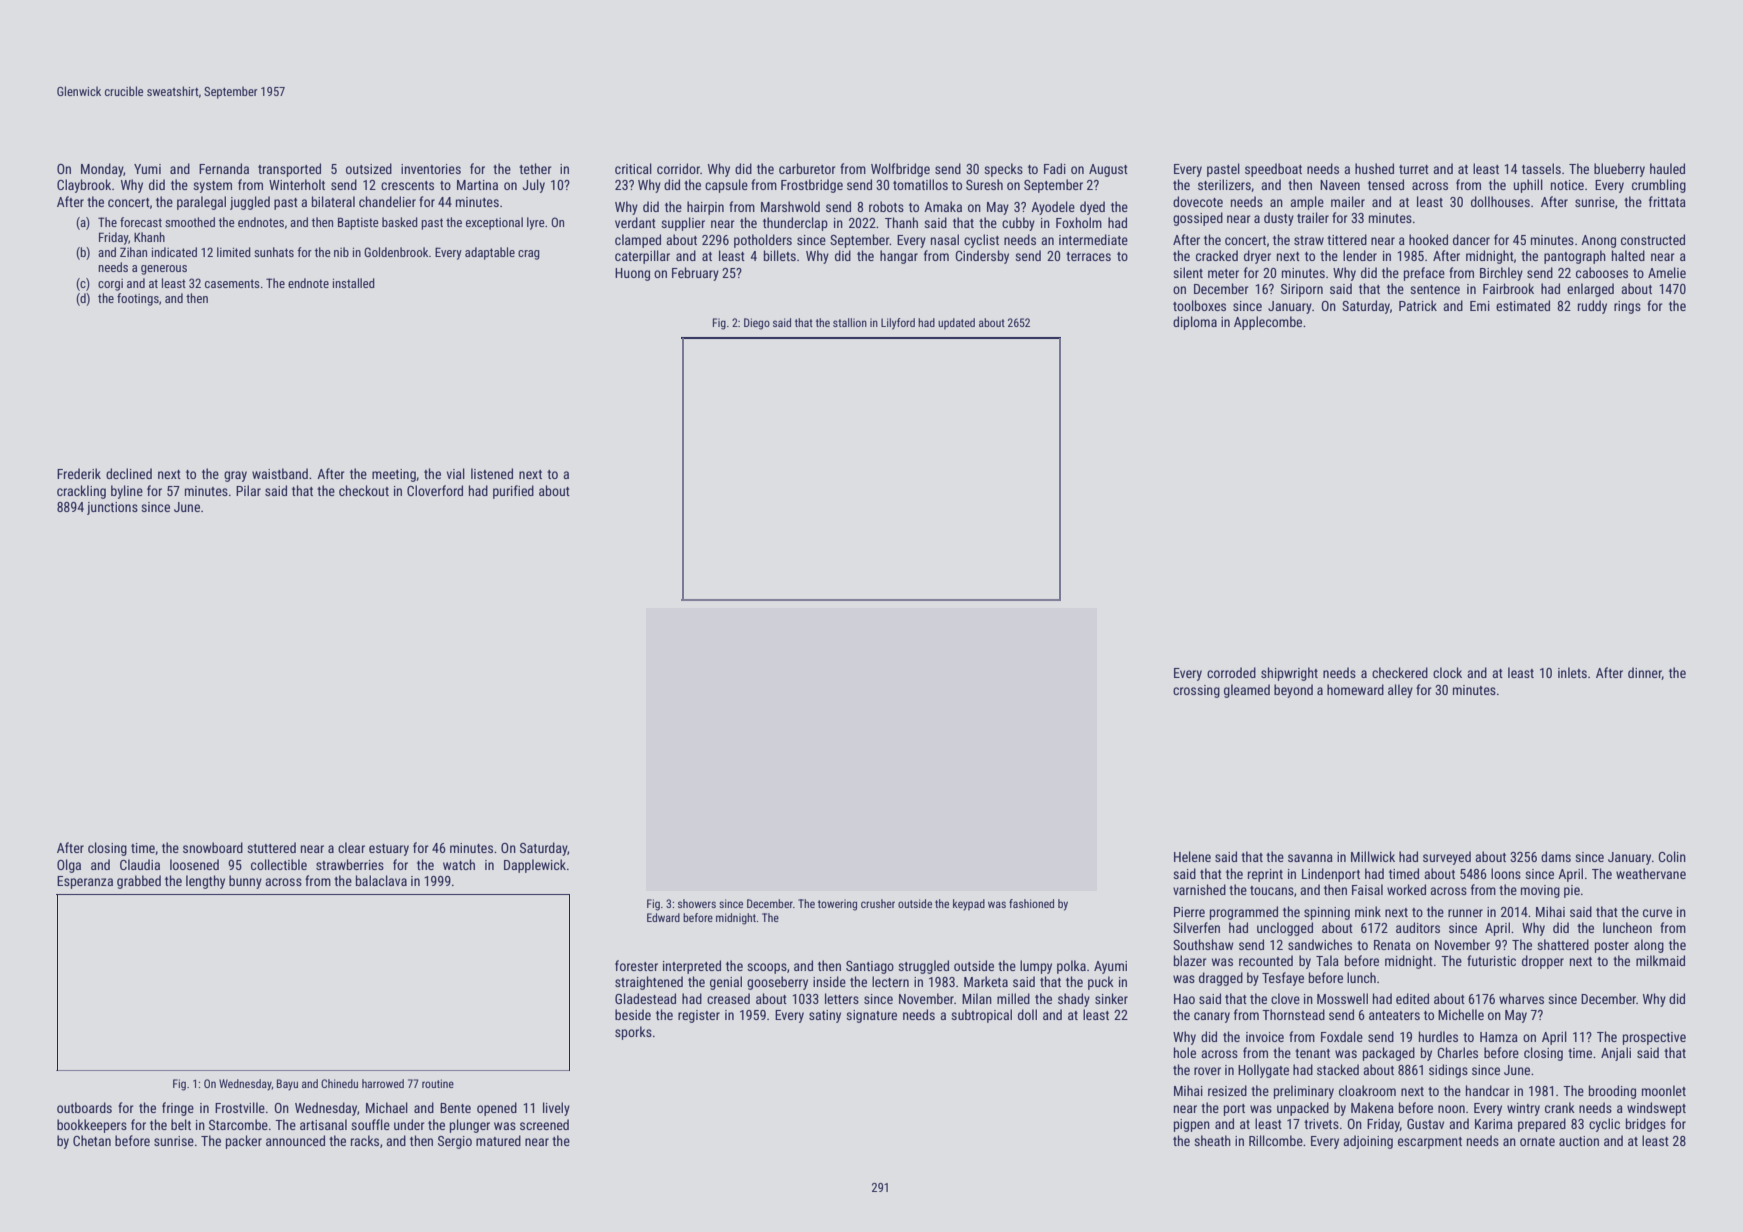 The image size is (1743, 1232). I want to click on Dapplewick, so click(535, 866).
